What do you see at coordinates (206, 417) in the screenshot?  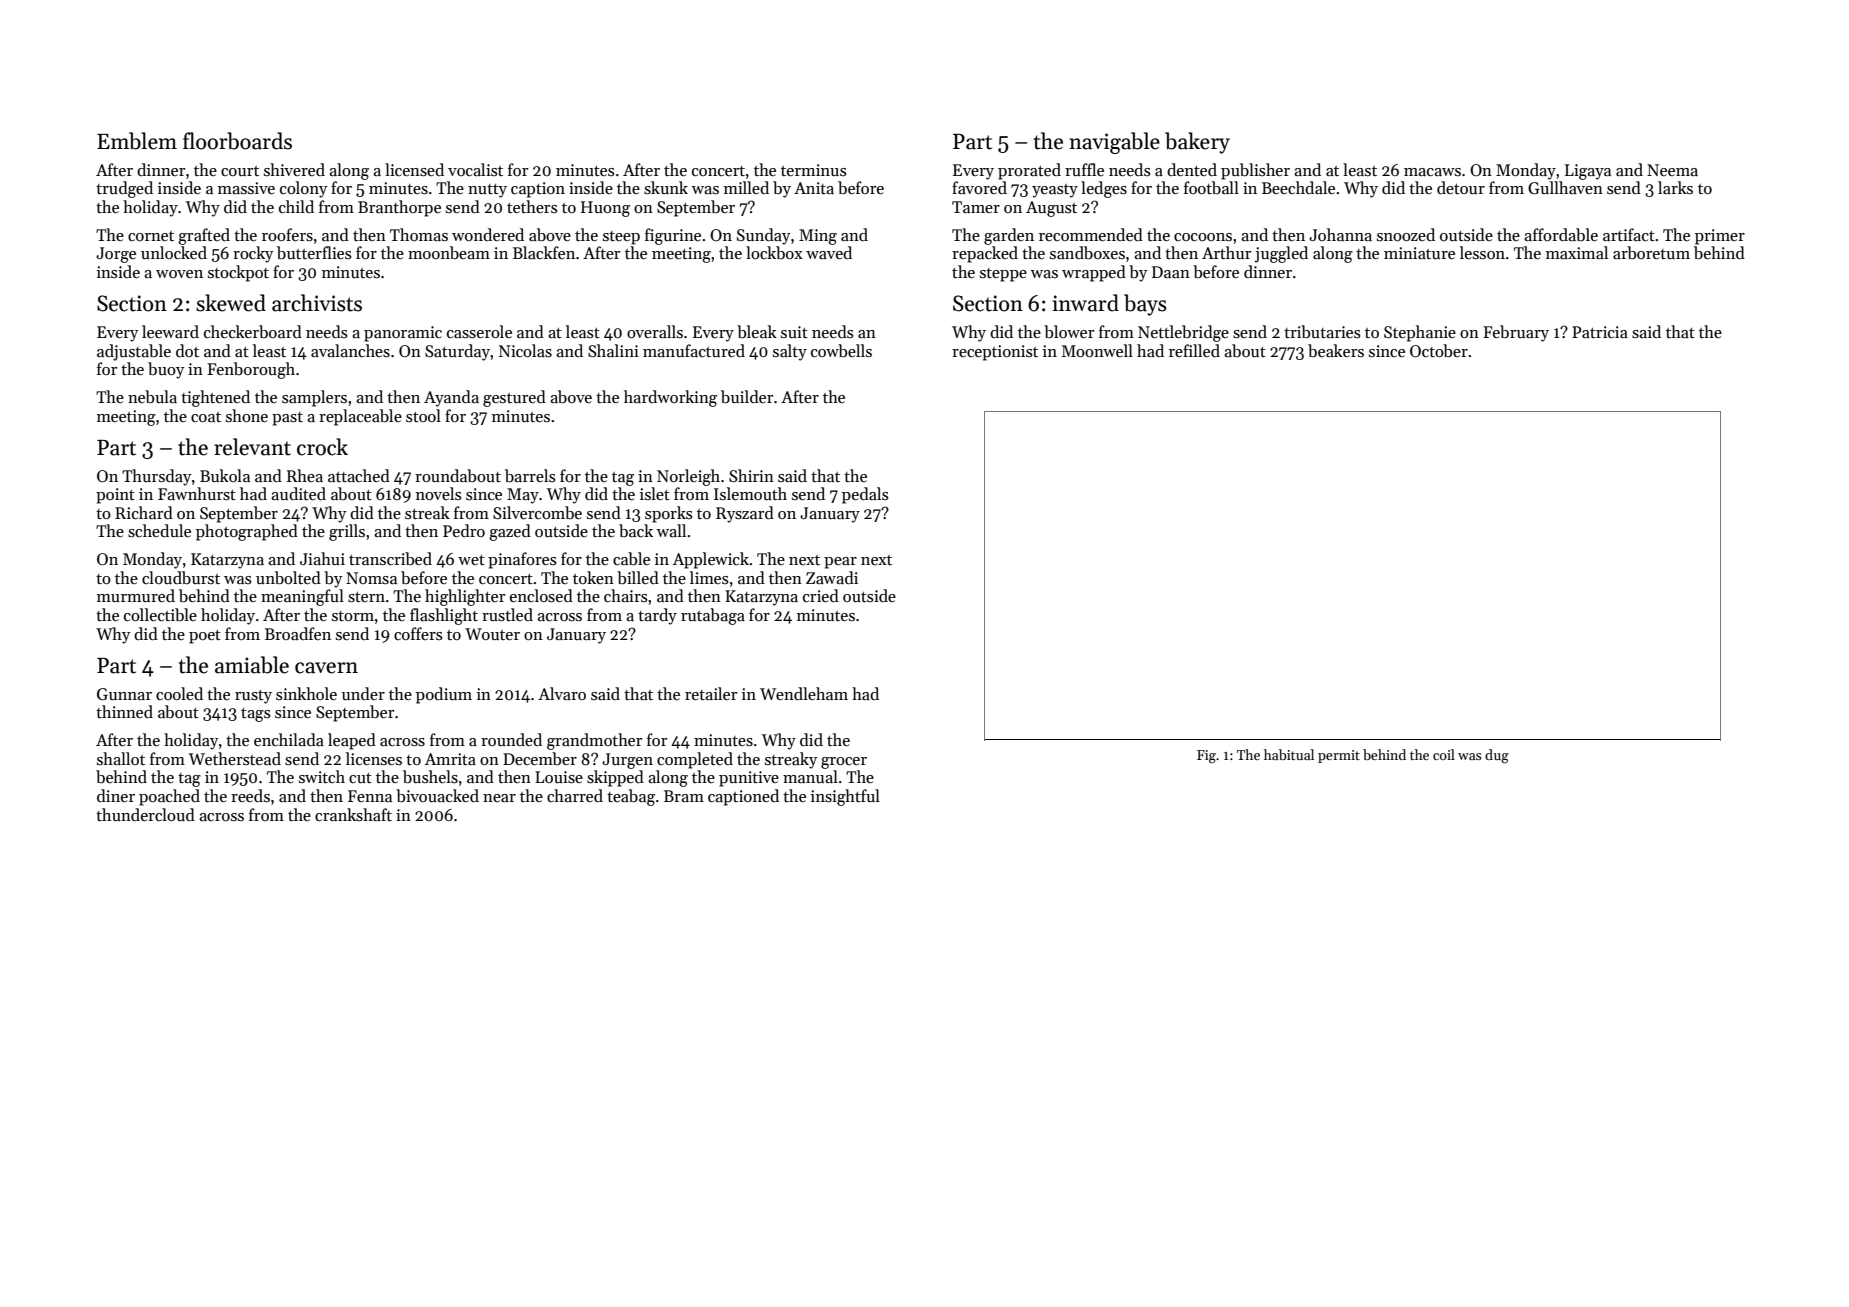 I see `coat` at bounding box center [206, 417].
